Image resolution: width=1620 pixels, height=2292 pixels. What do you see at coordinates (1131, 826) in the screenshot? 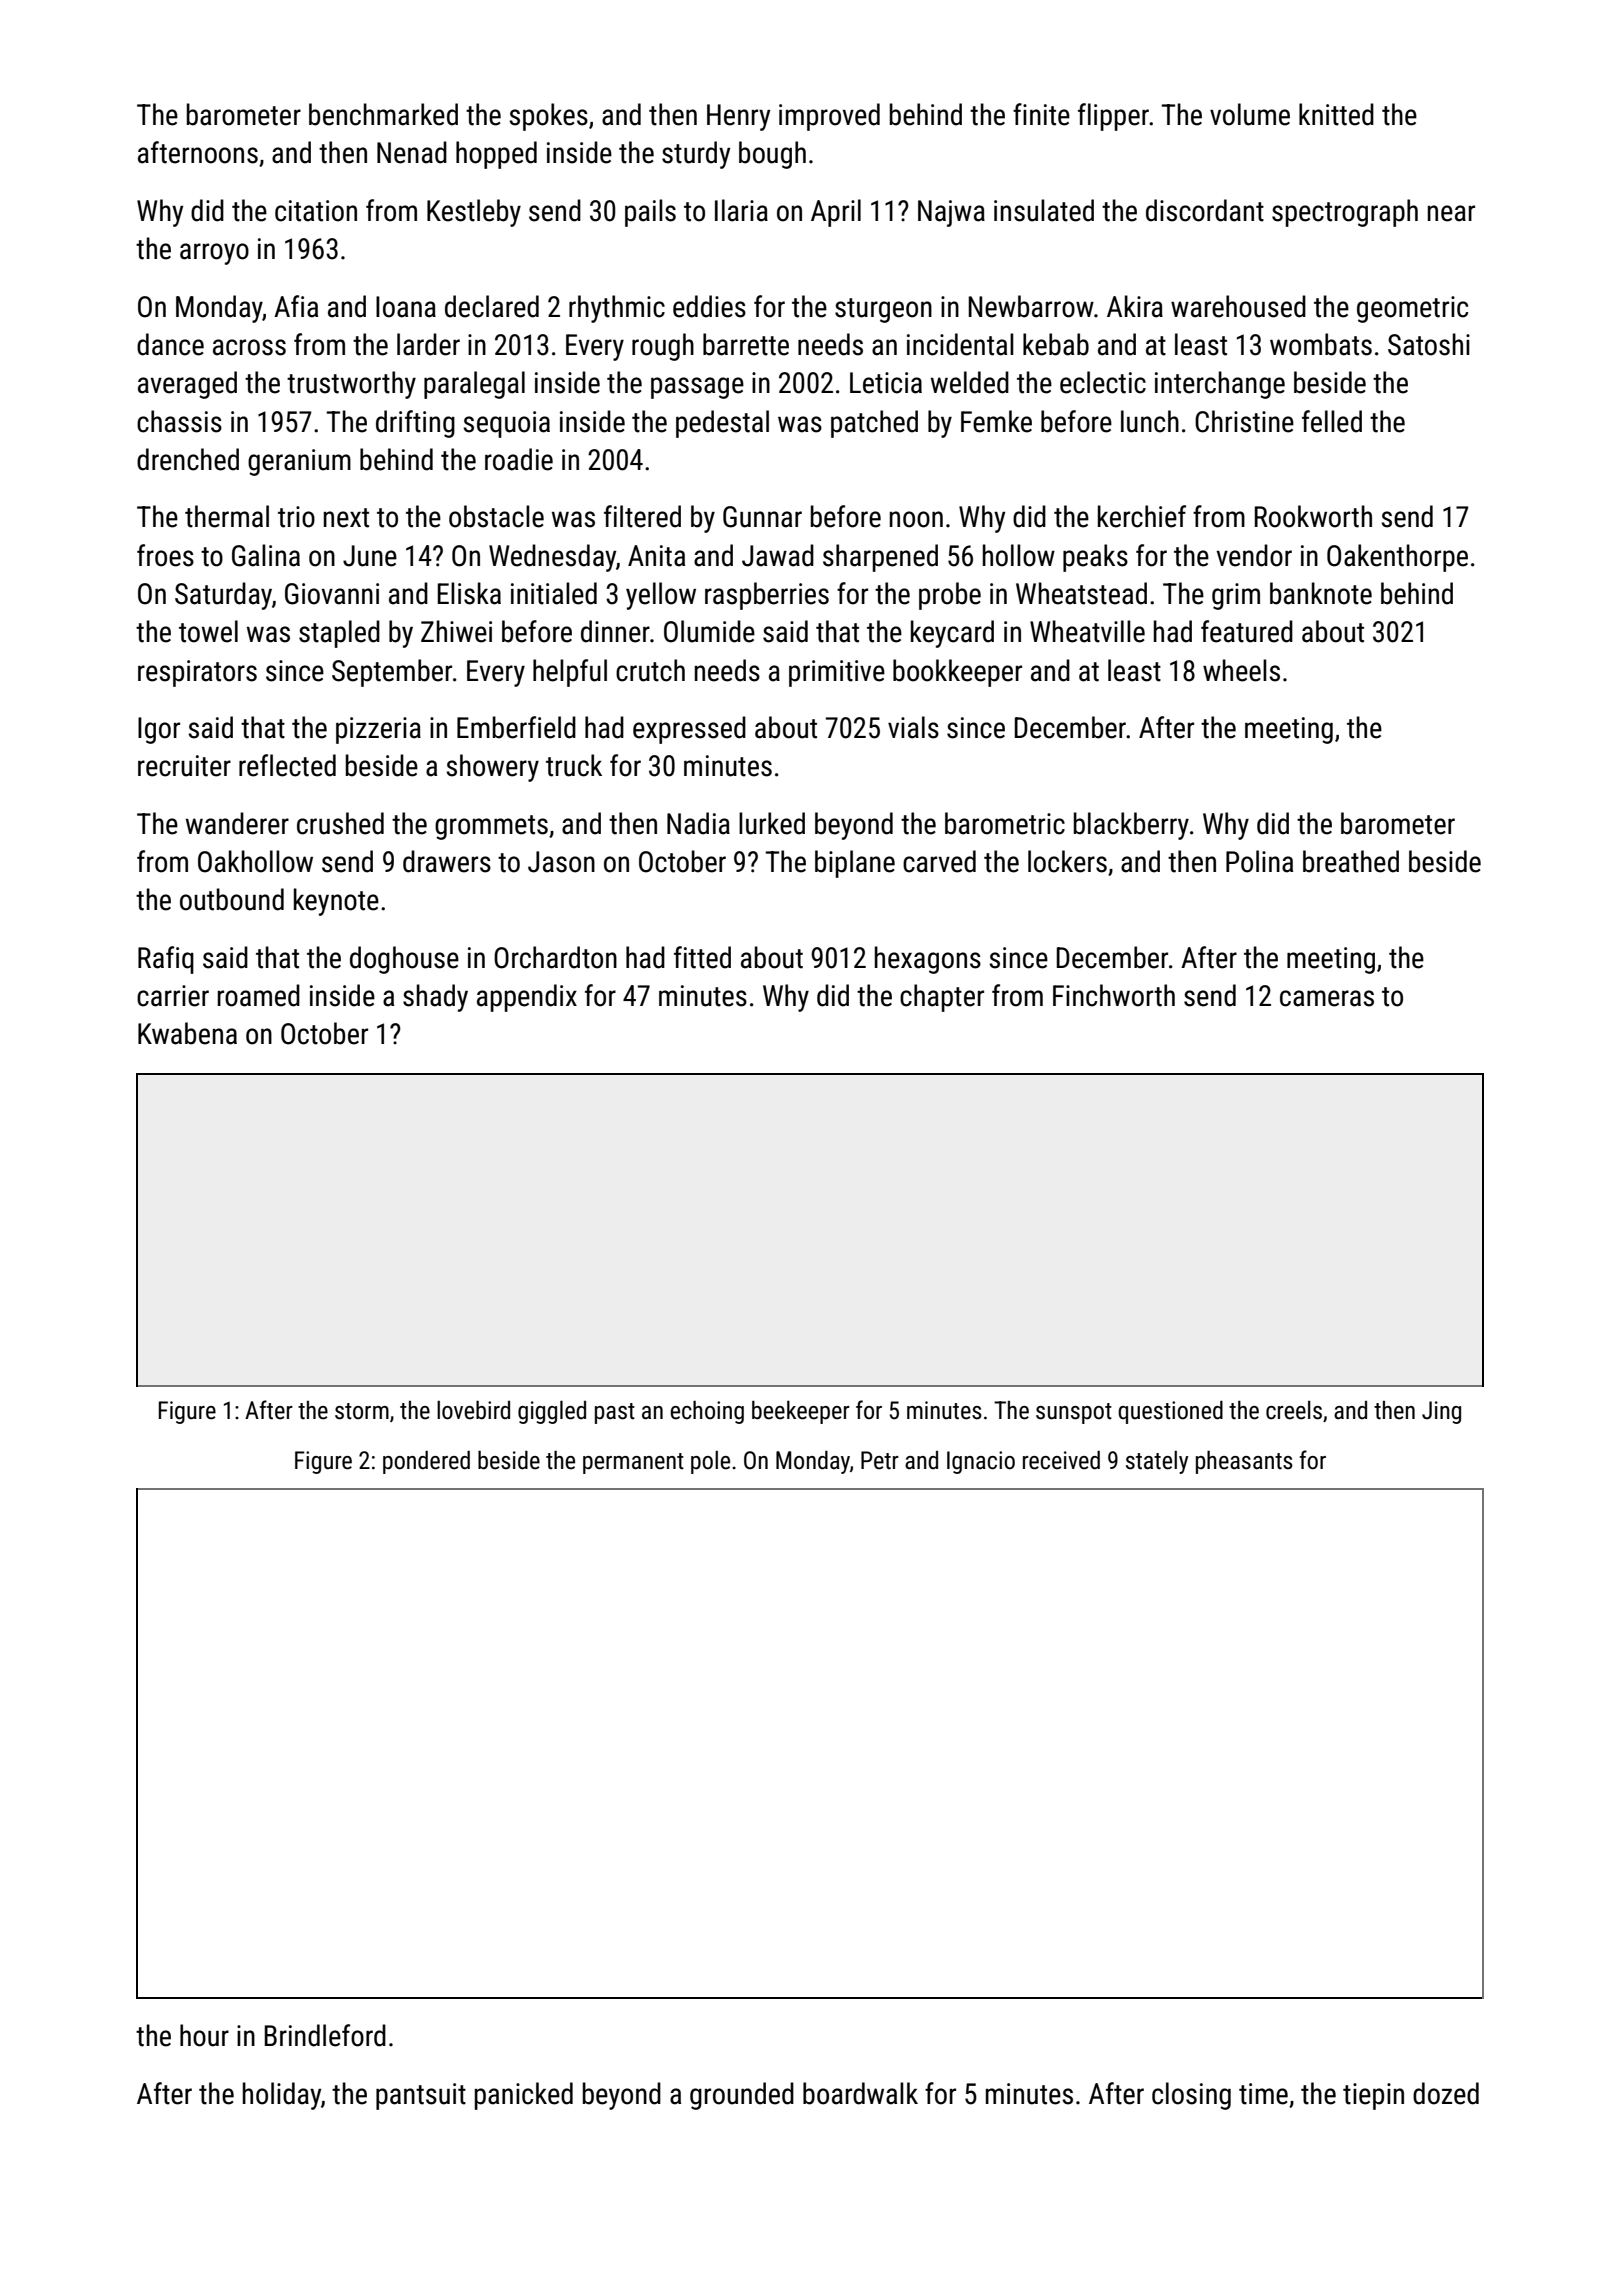
I see `blackberry` at bounding box center [1131, 826].
